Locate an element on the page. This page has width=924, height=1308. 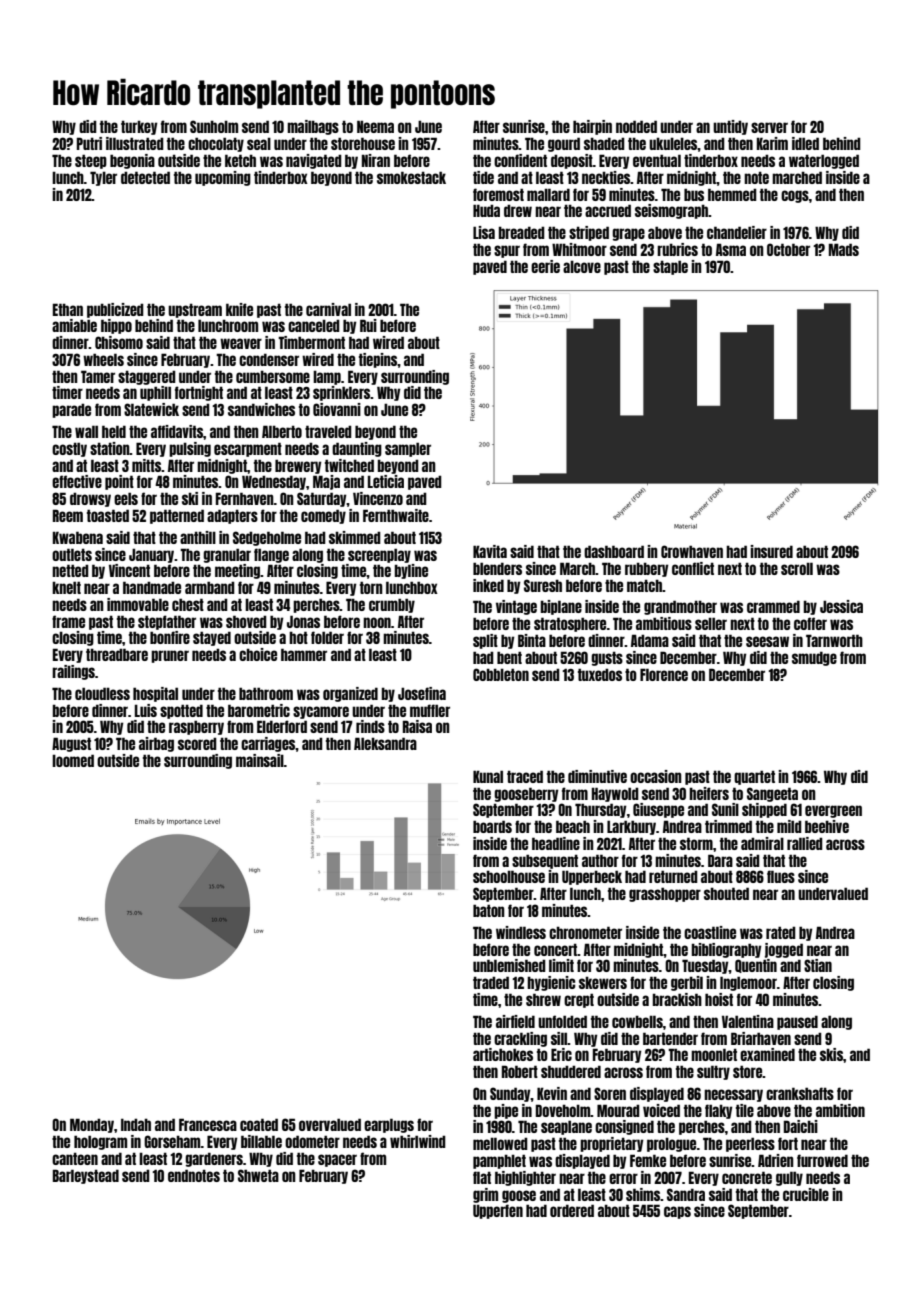
schoolhouse is located at coordinates (509, 876).
